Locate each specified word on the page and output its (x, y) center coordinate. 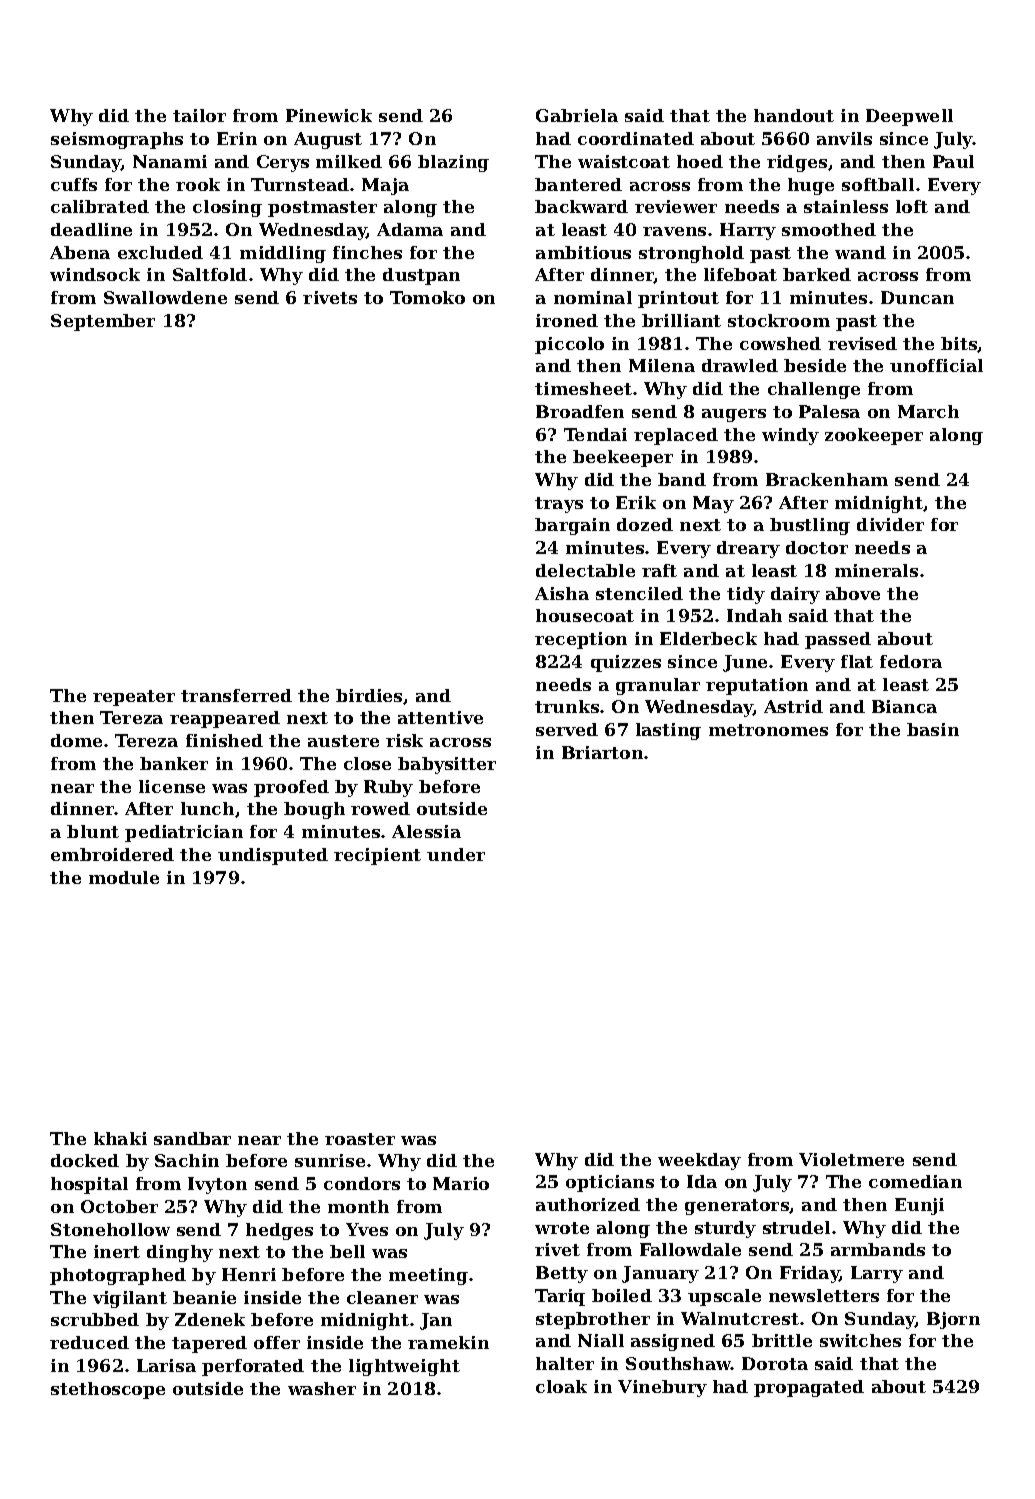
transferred (236, 695)
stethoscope (108, 1390)
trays (559, 505)
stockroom (779, 320)
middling (283, 254)
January (660, 1274)
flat (857, 661)
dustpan (421, 276)
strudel (796, 1227)
